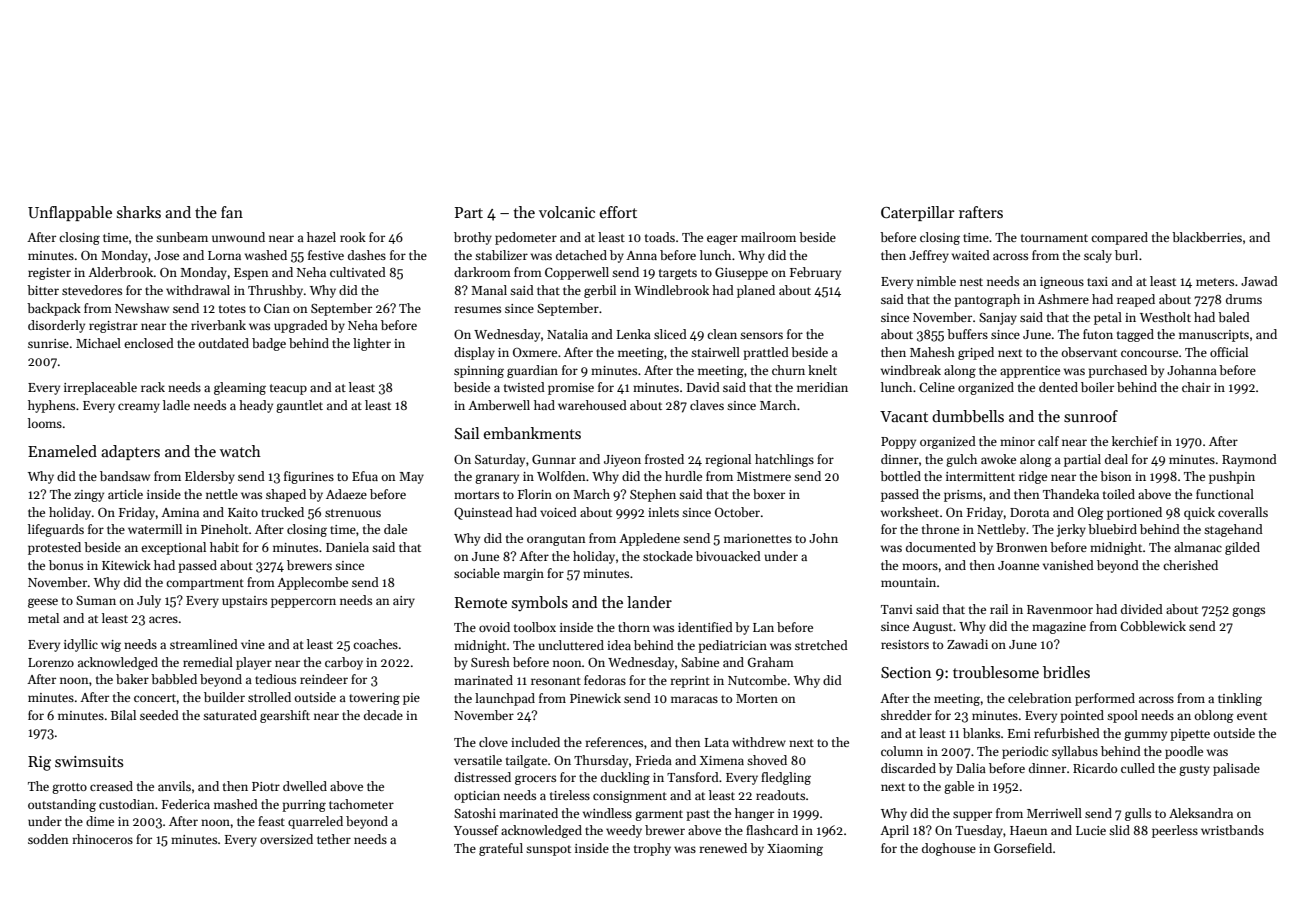 Image resolution: width=1308 pixels, height=924 pixels. Describe the element at coordinates (1119, 238) in the screenshot. I see `compared` at that location.
